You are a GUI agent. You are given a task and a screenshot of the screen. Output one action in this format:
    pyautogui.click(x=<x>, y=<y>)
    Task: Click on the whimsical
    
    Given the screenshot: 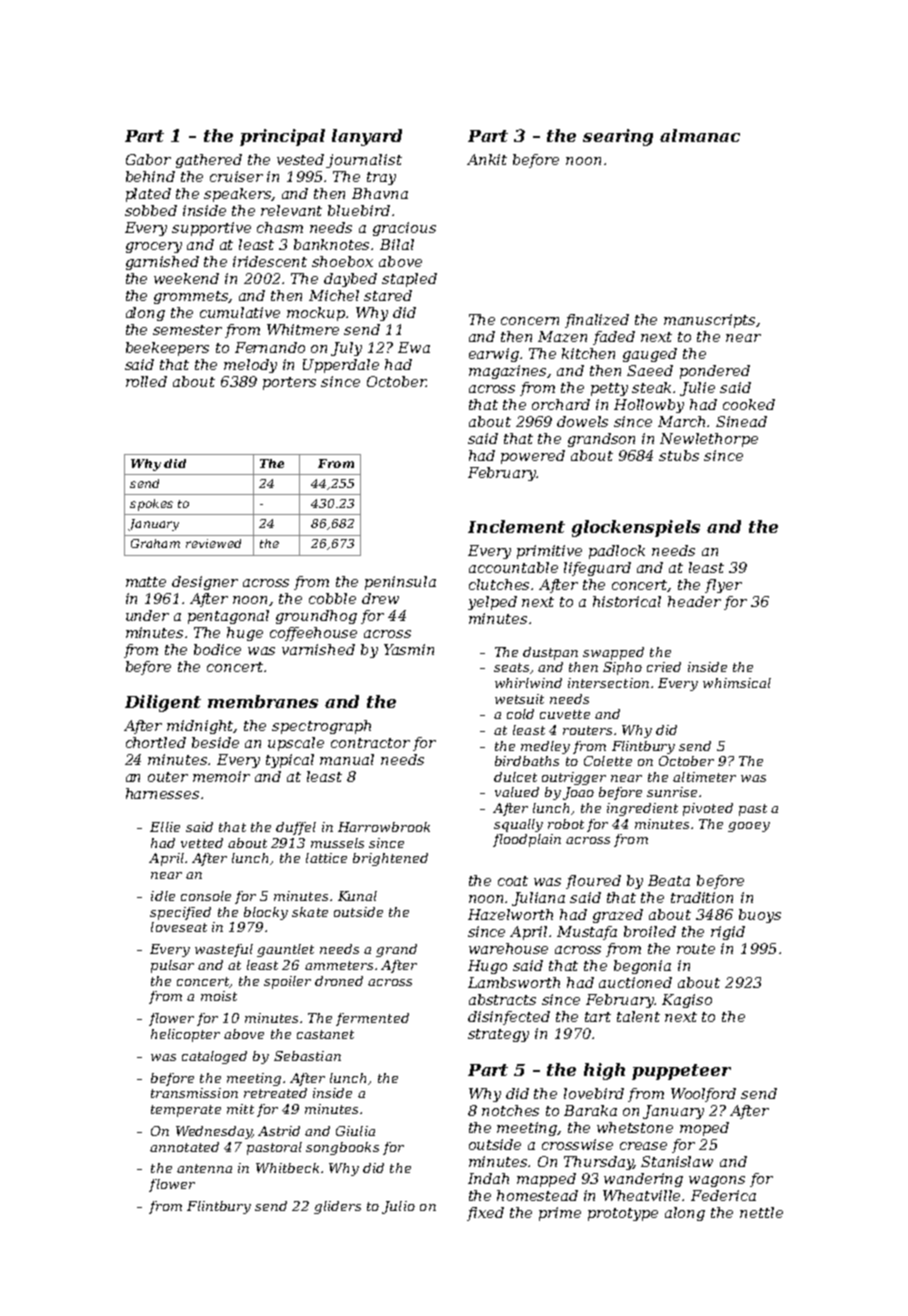 What is the action you would take?
    pyautogui.click(x=737, y=683)
